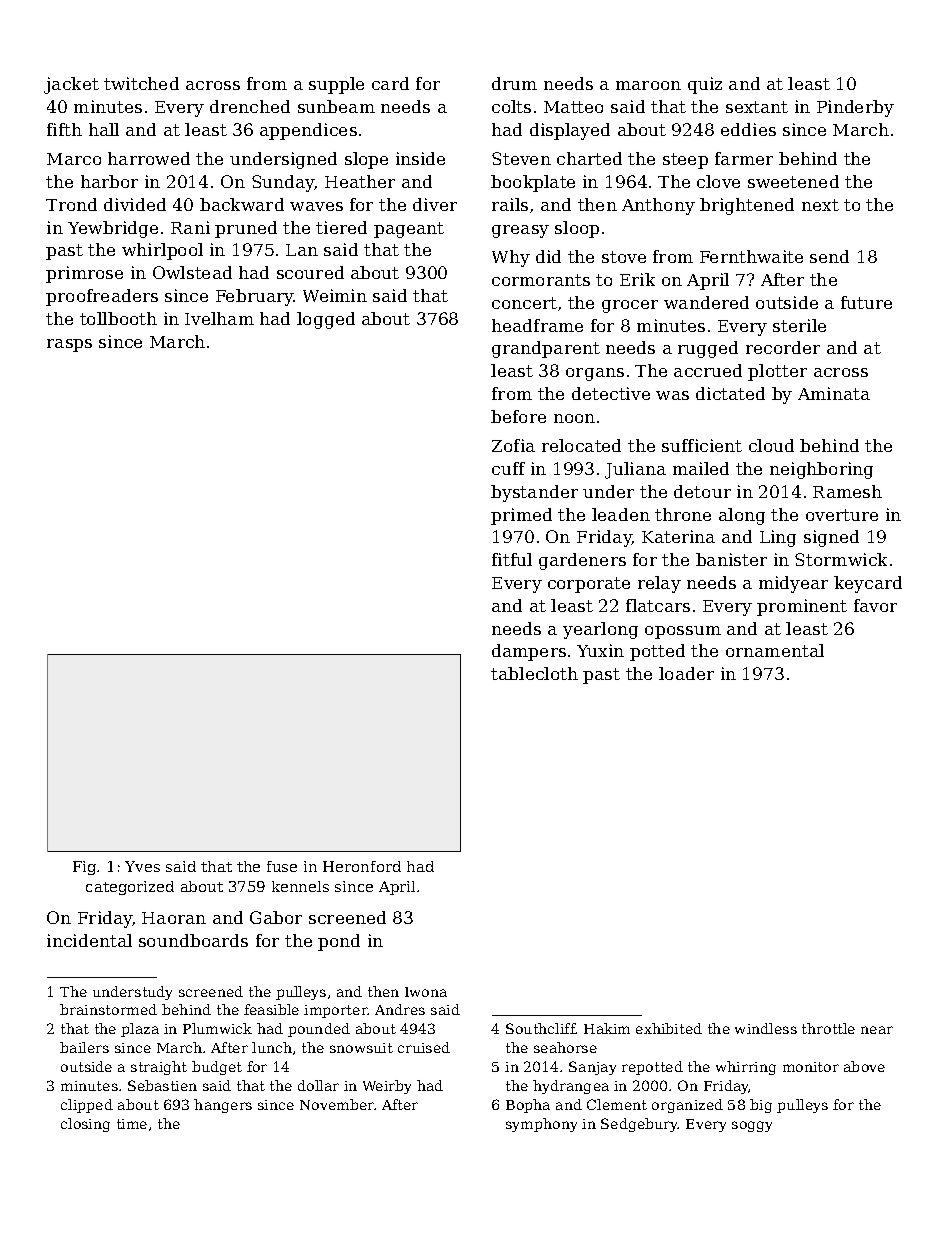 The height and width of the screenshot is (1233, 952). Describe the element at coordinates (85, 1125) in the screenshot. I see `closing` at that location.
